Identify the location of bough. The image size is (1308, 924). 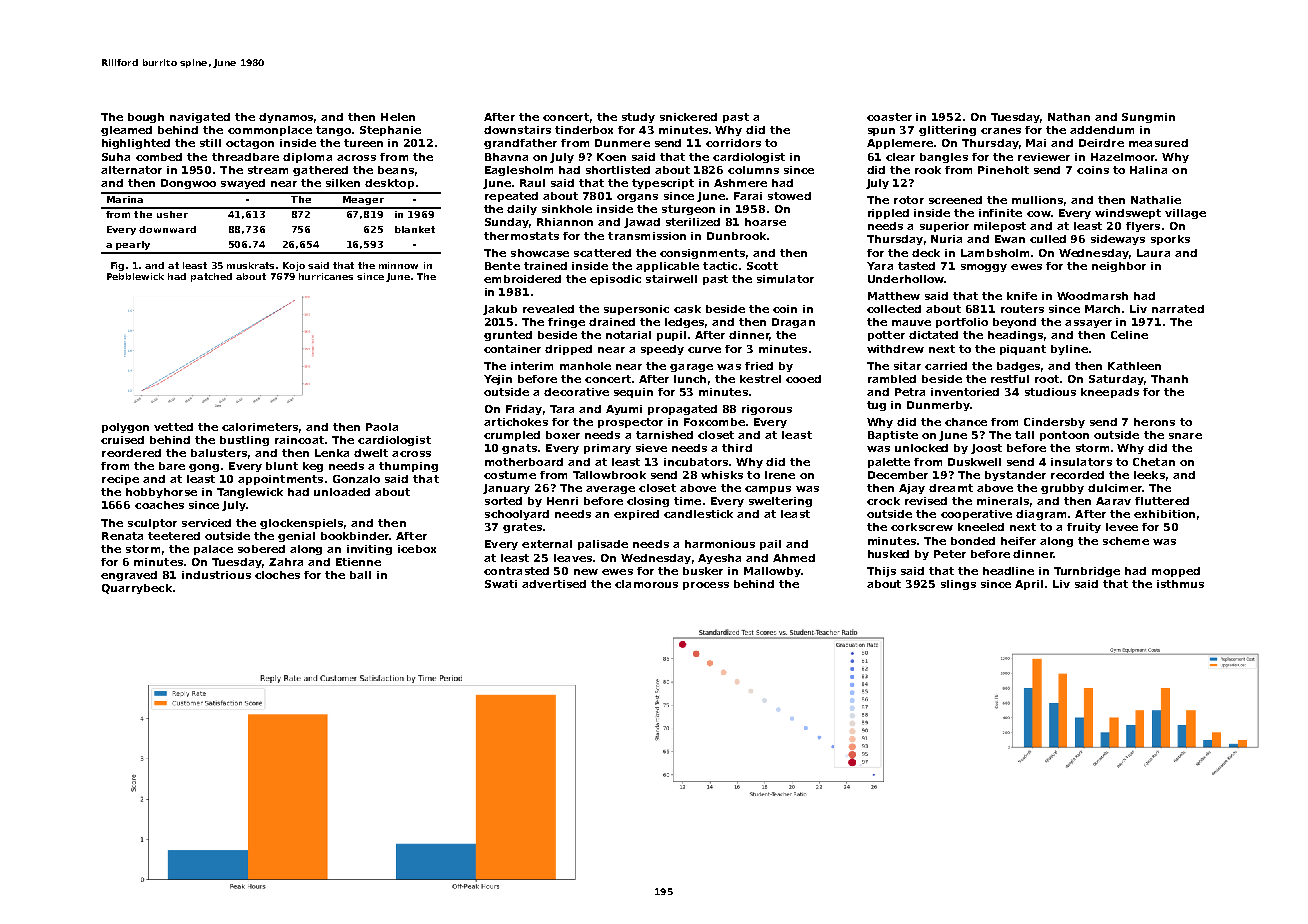
(146, 118).
